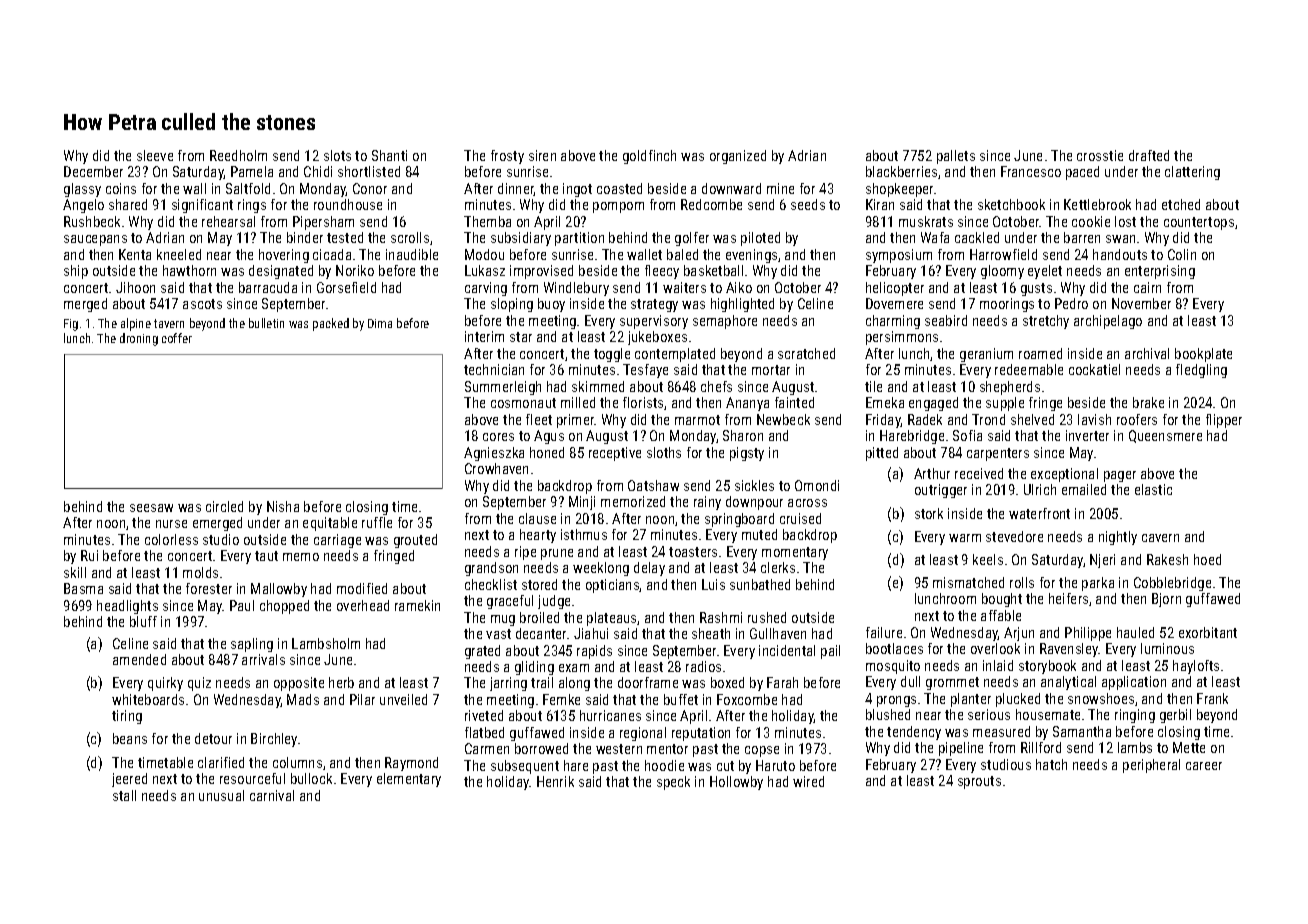  Describe the element at coordinates (713, 270) in the screenshot. I see `basketball` at that location.
